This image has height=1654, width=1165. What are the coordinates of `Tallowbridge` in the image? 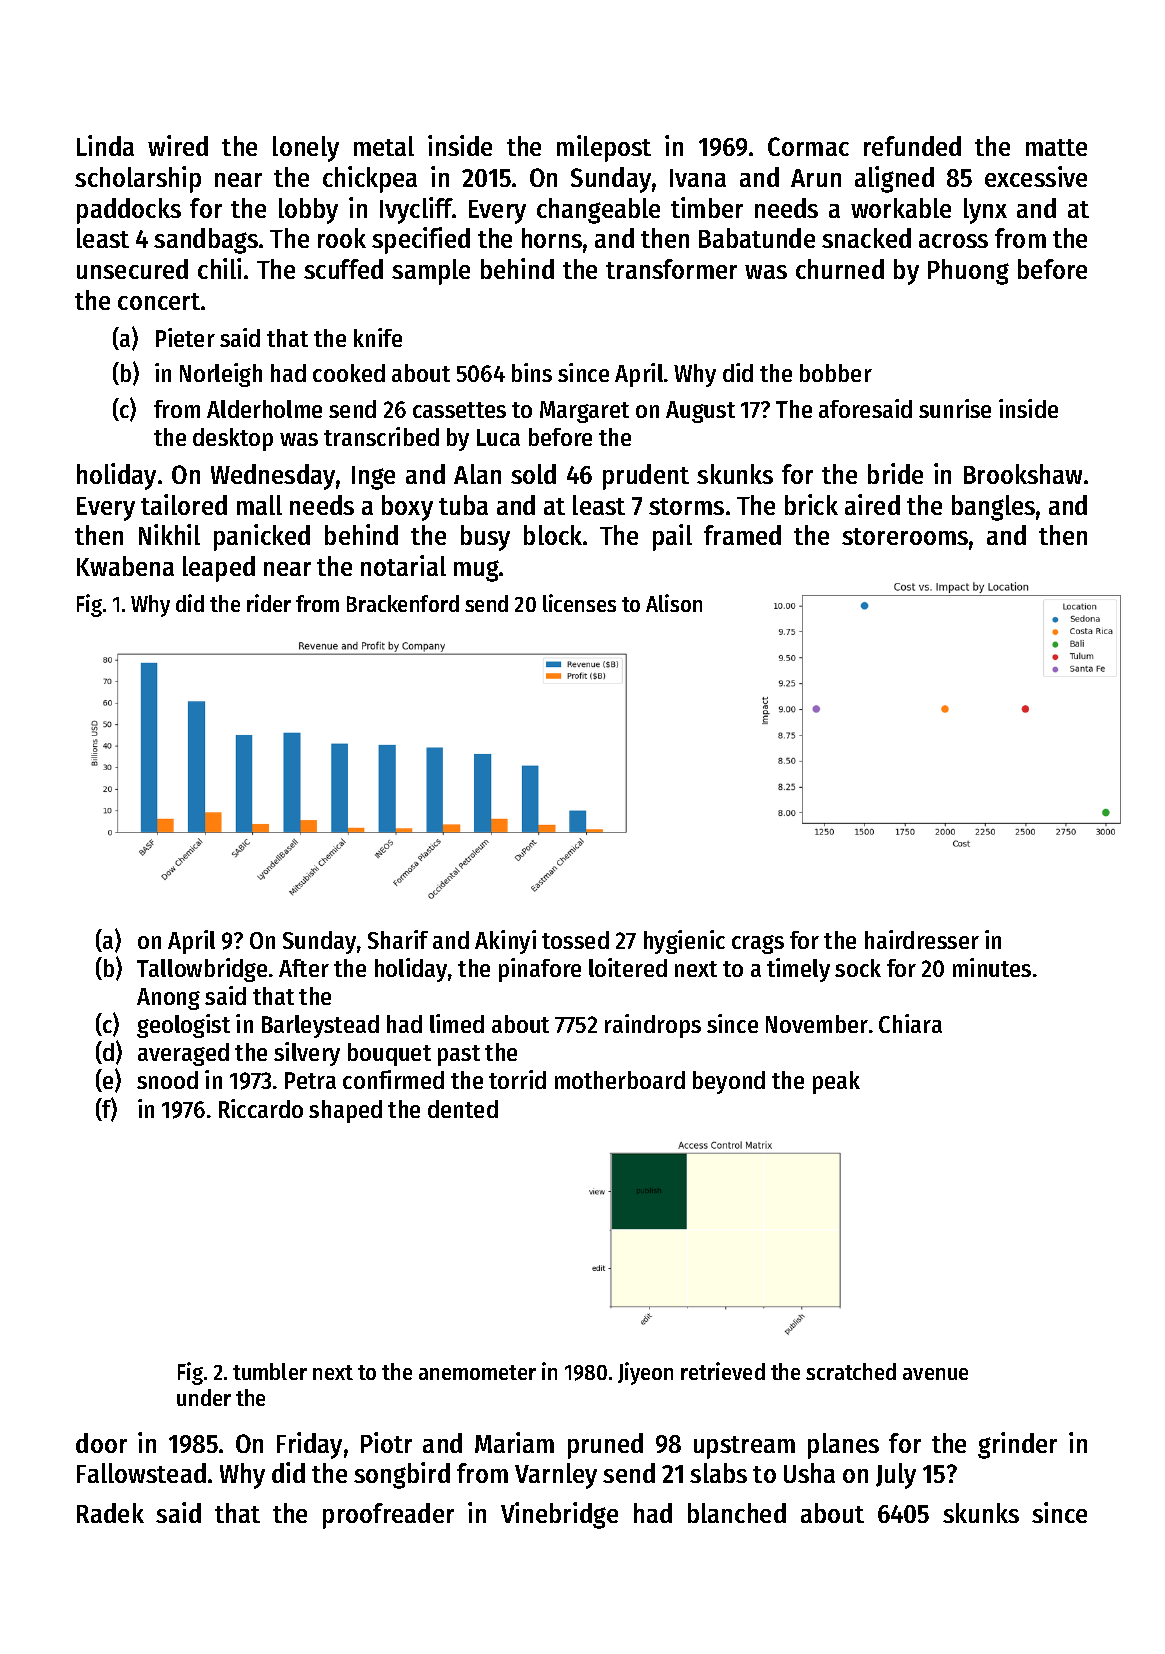 It's located at (202, 970).
